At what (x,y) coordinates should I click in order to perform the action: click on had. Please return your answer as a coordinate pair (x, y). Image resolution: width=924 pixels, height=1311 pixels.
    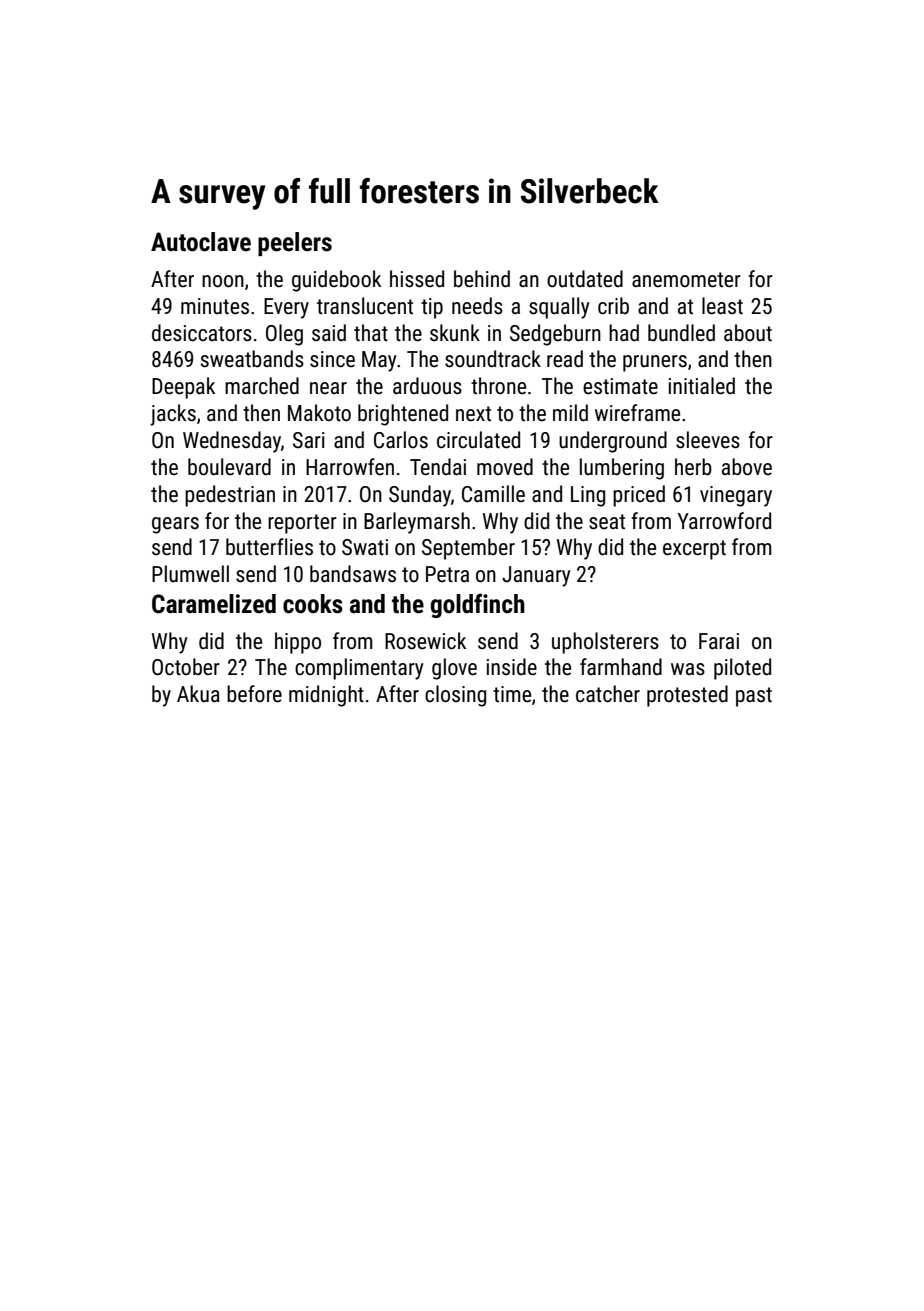
    Looking at the image, I should click on (624, 333).
